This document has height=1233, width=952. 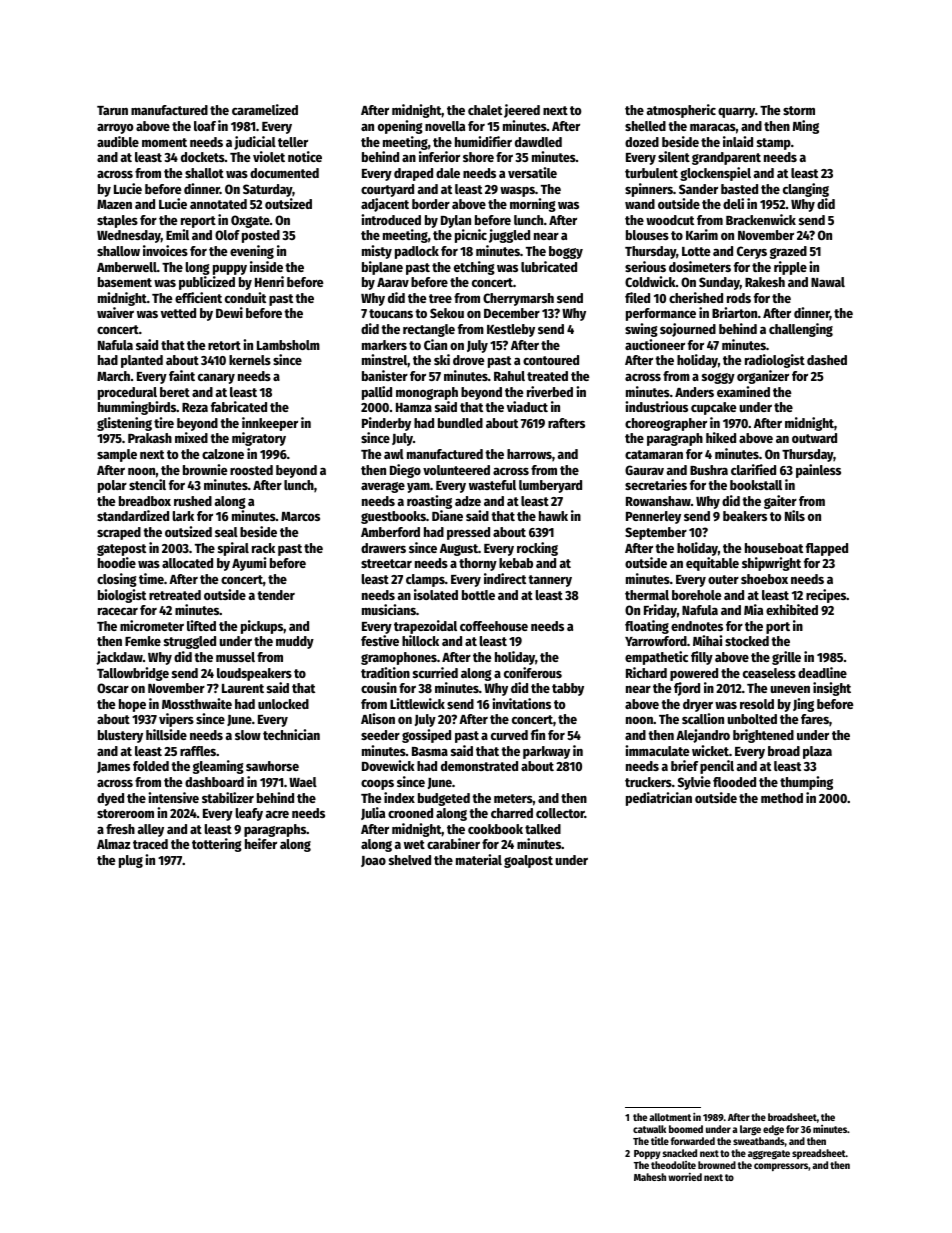 What do you see at coordinates (681, 111) in the document?
I see `atmospheric` at bounding box center [681, 111].
